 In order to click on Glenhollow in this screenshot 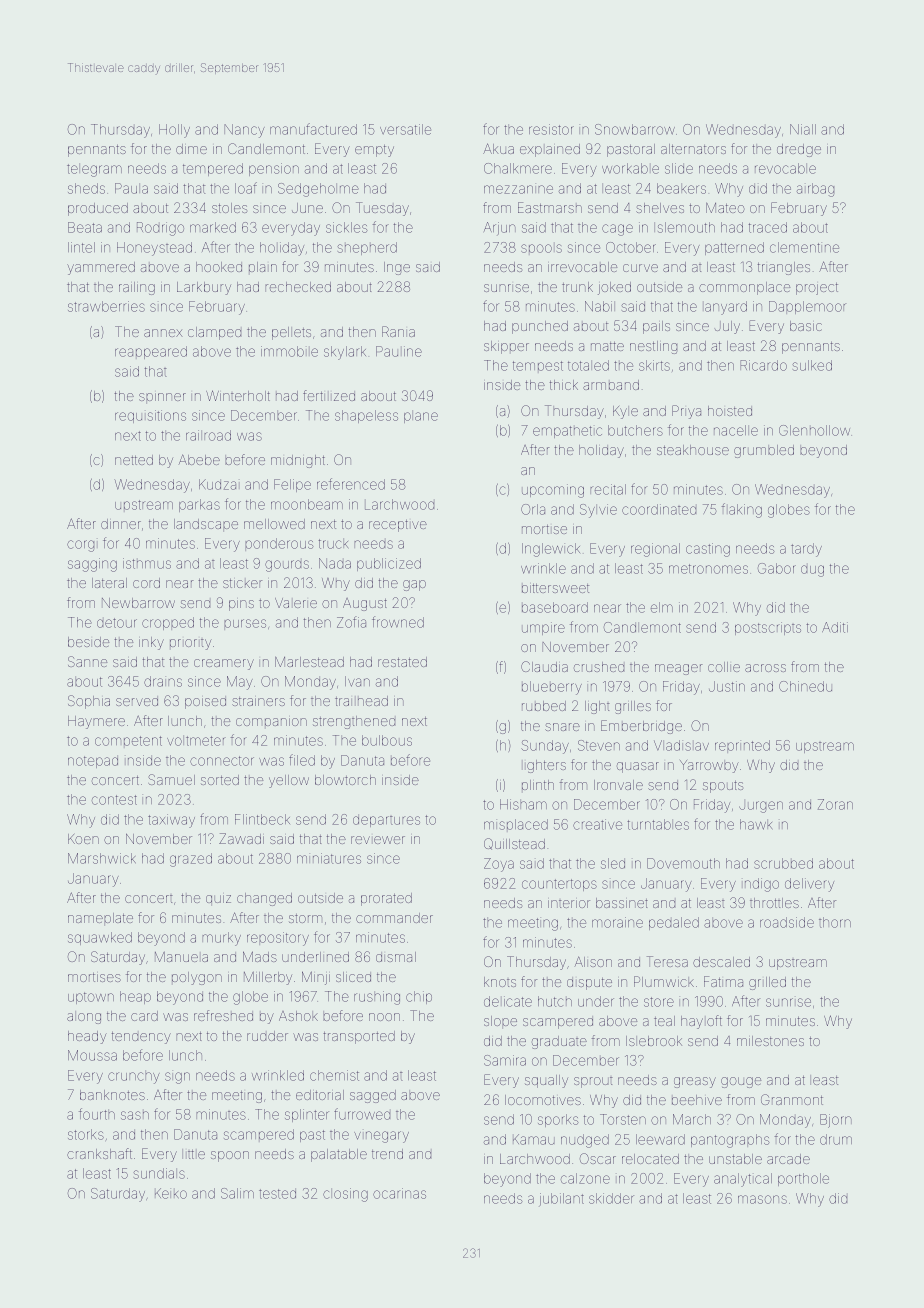, I will do `click(814, 430)`.
